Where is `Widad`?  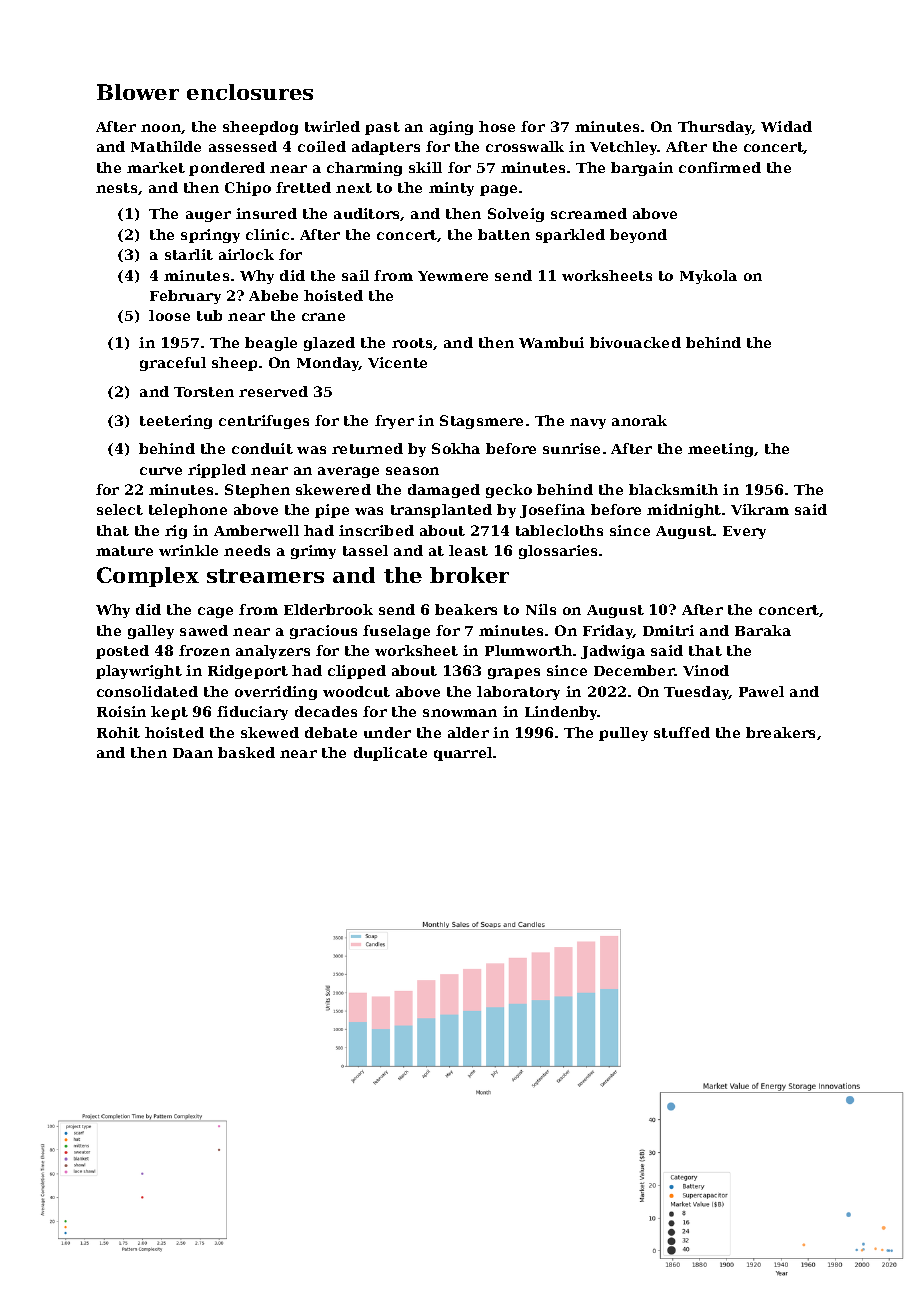 Widad is located at coordinates (786, 126).
